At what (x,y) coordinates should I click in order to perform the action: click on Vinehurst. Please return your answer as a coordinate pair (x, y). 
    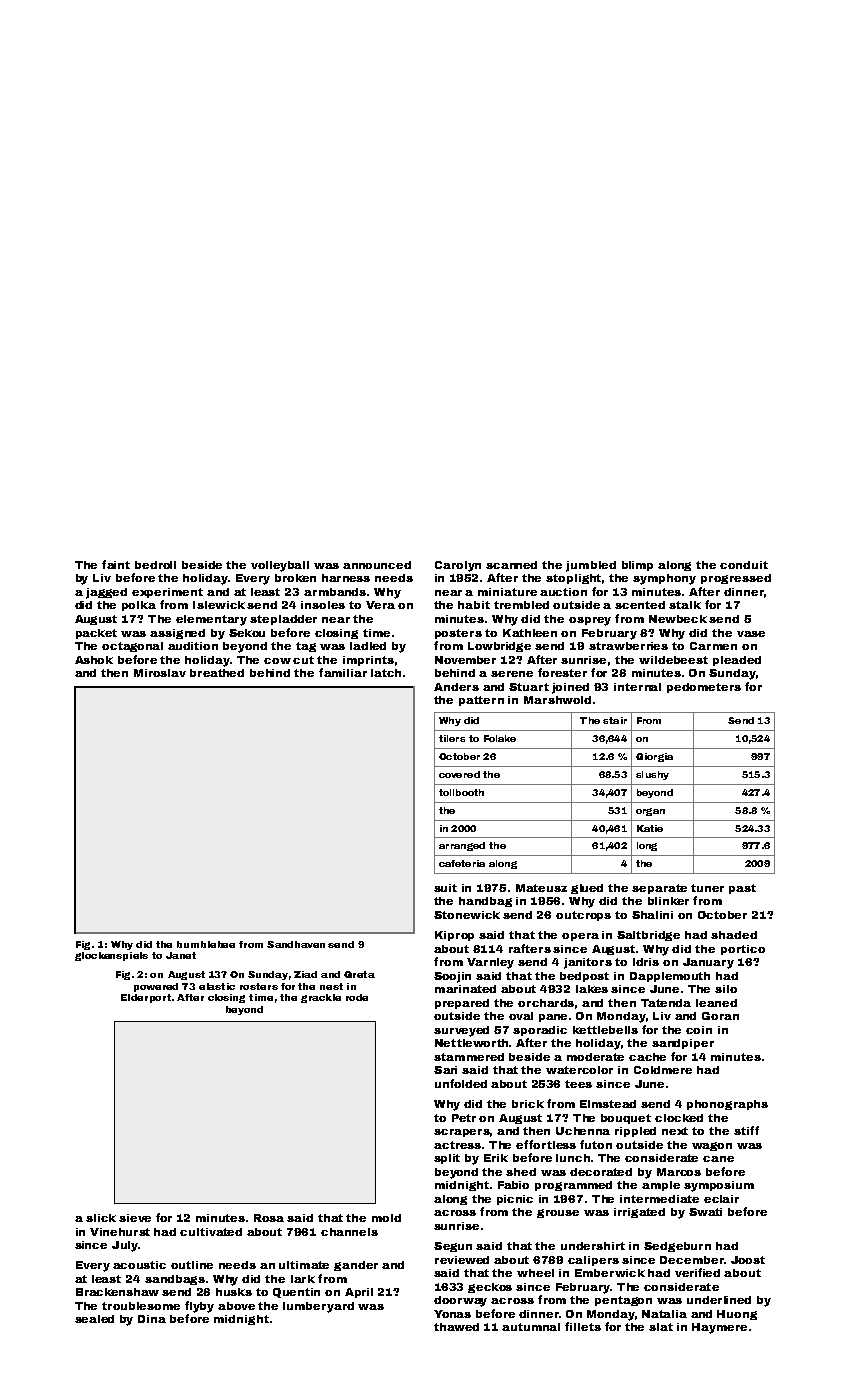
    Looking at the image, I should click on (120, 1232).
